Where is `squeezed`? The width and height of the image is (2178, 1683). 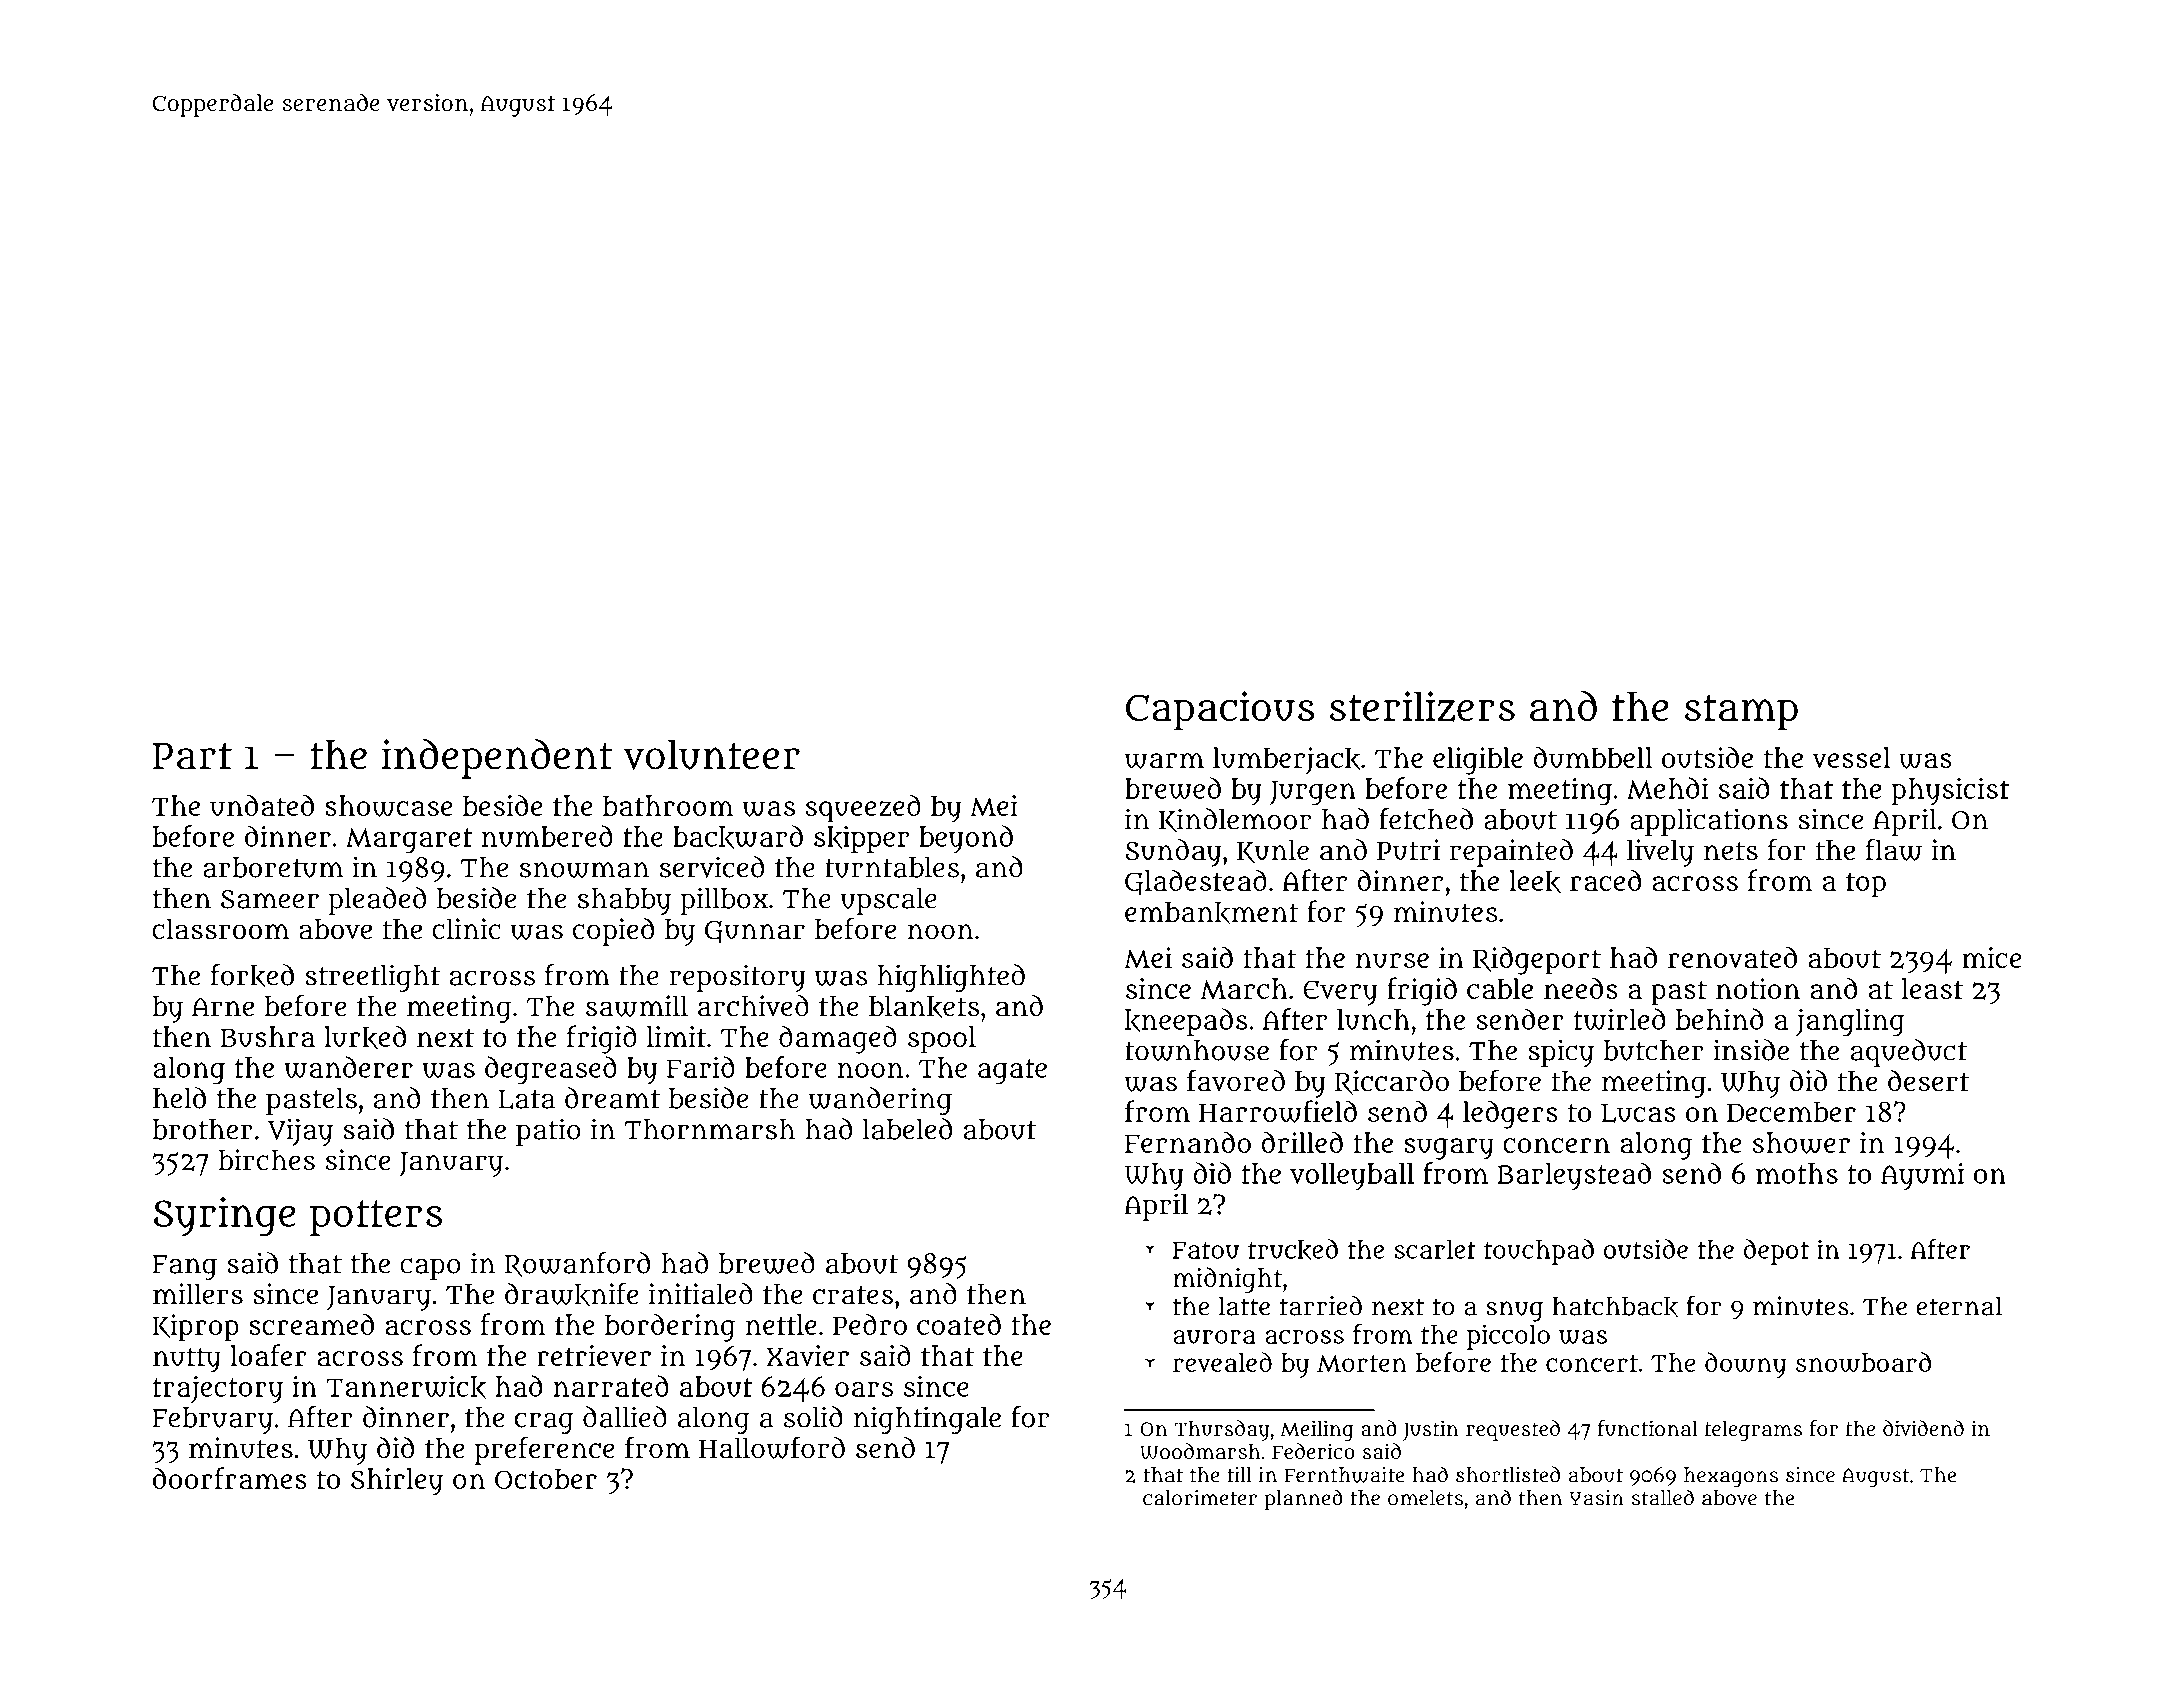 squeezed is located at coordinates (863, 808).
